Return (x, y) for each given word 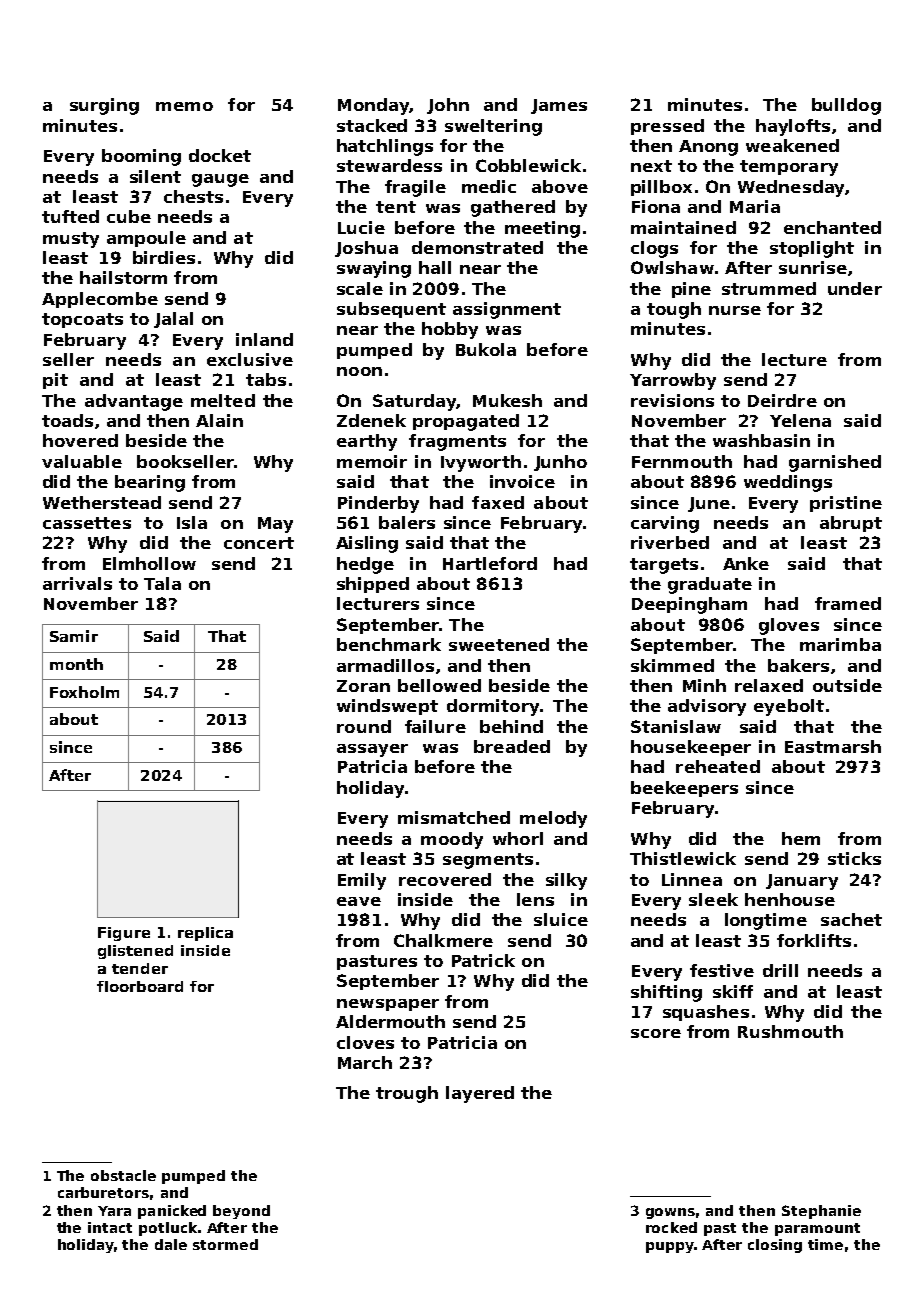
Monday (373, 106)
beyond (241, 1212)
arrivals (77, 583)
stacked (372, 125)
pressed (667, 127)
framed (848, 603)
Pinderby (378, 504)
